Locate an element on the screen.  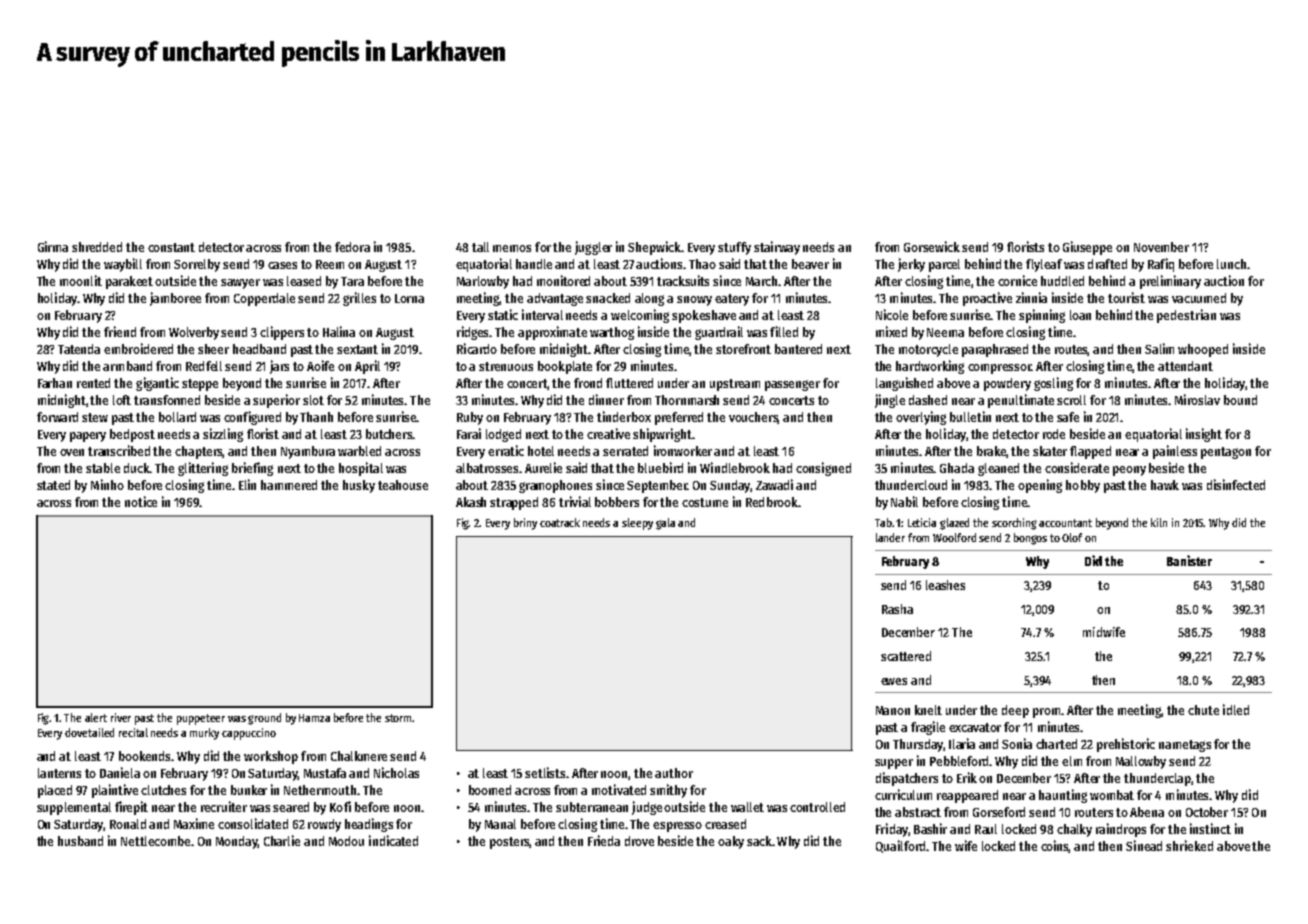
dinner is located at coordinates (606, 399).
